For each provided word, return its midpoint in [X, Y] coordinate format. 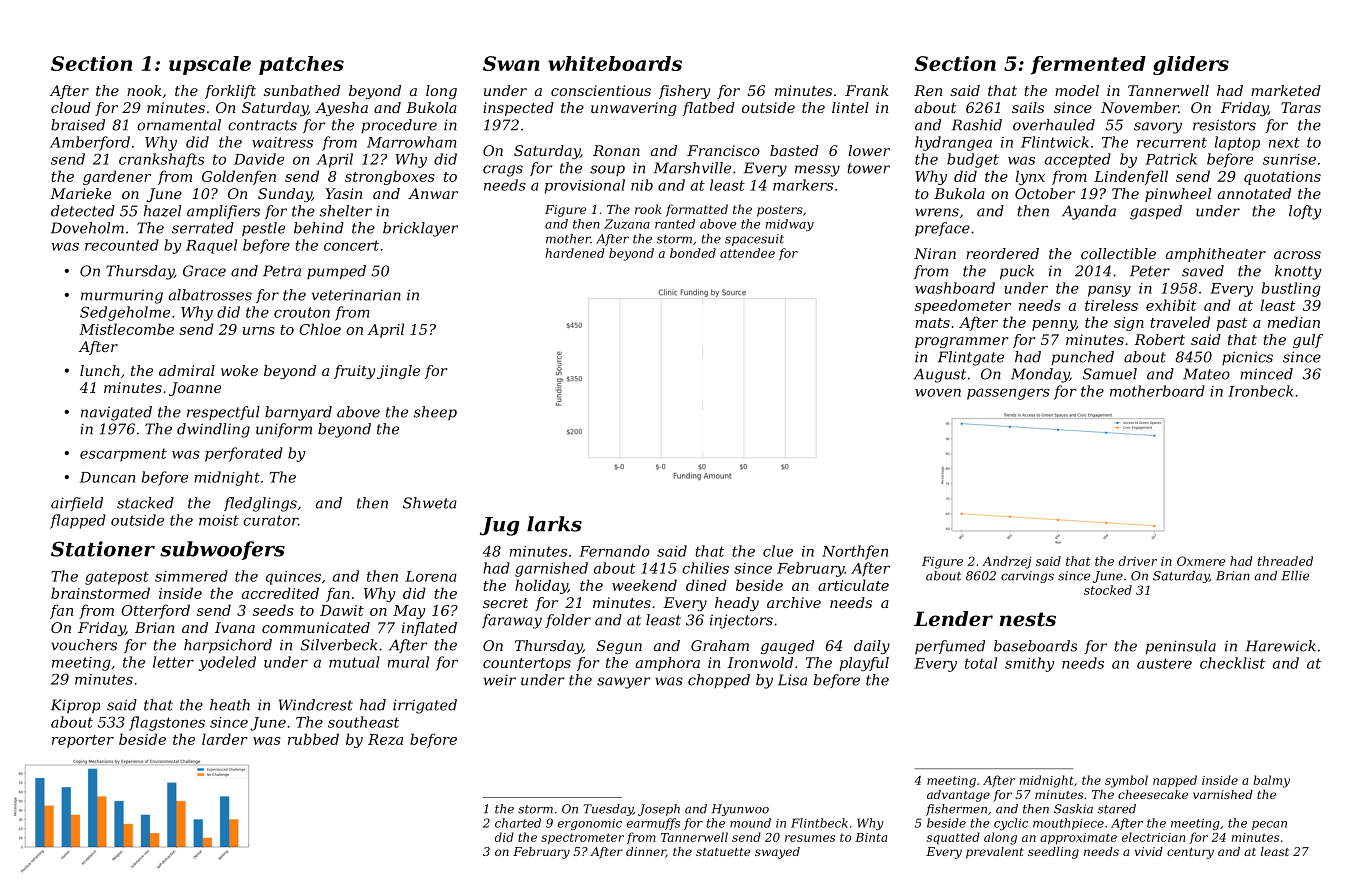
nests [1027, 619]
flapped [78, 521]
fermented [1088, 65]
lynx [1030, 177]
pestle [263, 229]
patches [301, 65]
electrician [1153, 837]
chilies [705, 568]
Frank [867, 90]
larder [225, 739]
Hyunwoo [740, 810]
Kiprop [75, 706]
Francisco [723, 150]
